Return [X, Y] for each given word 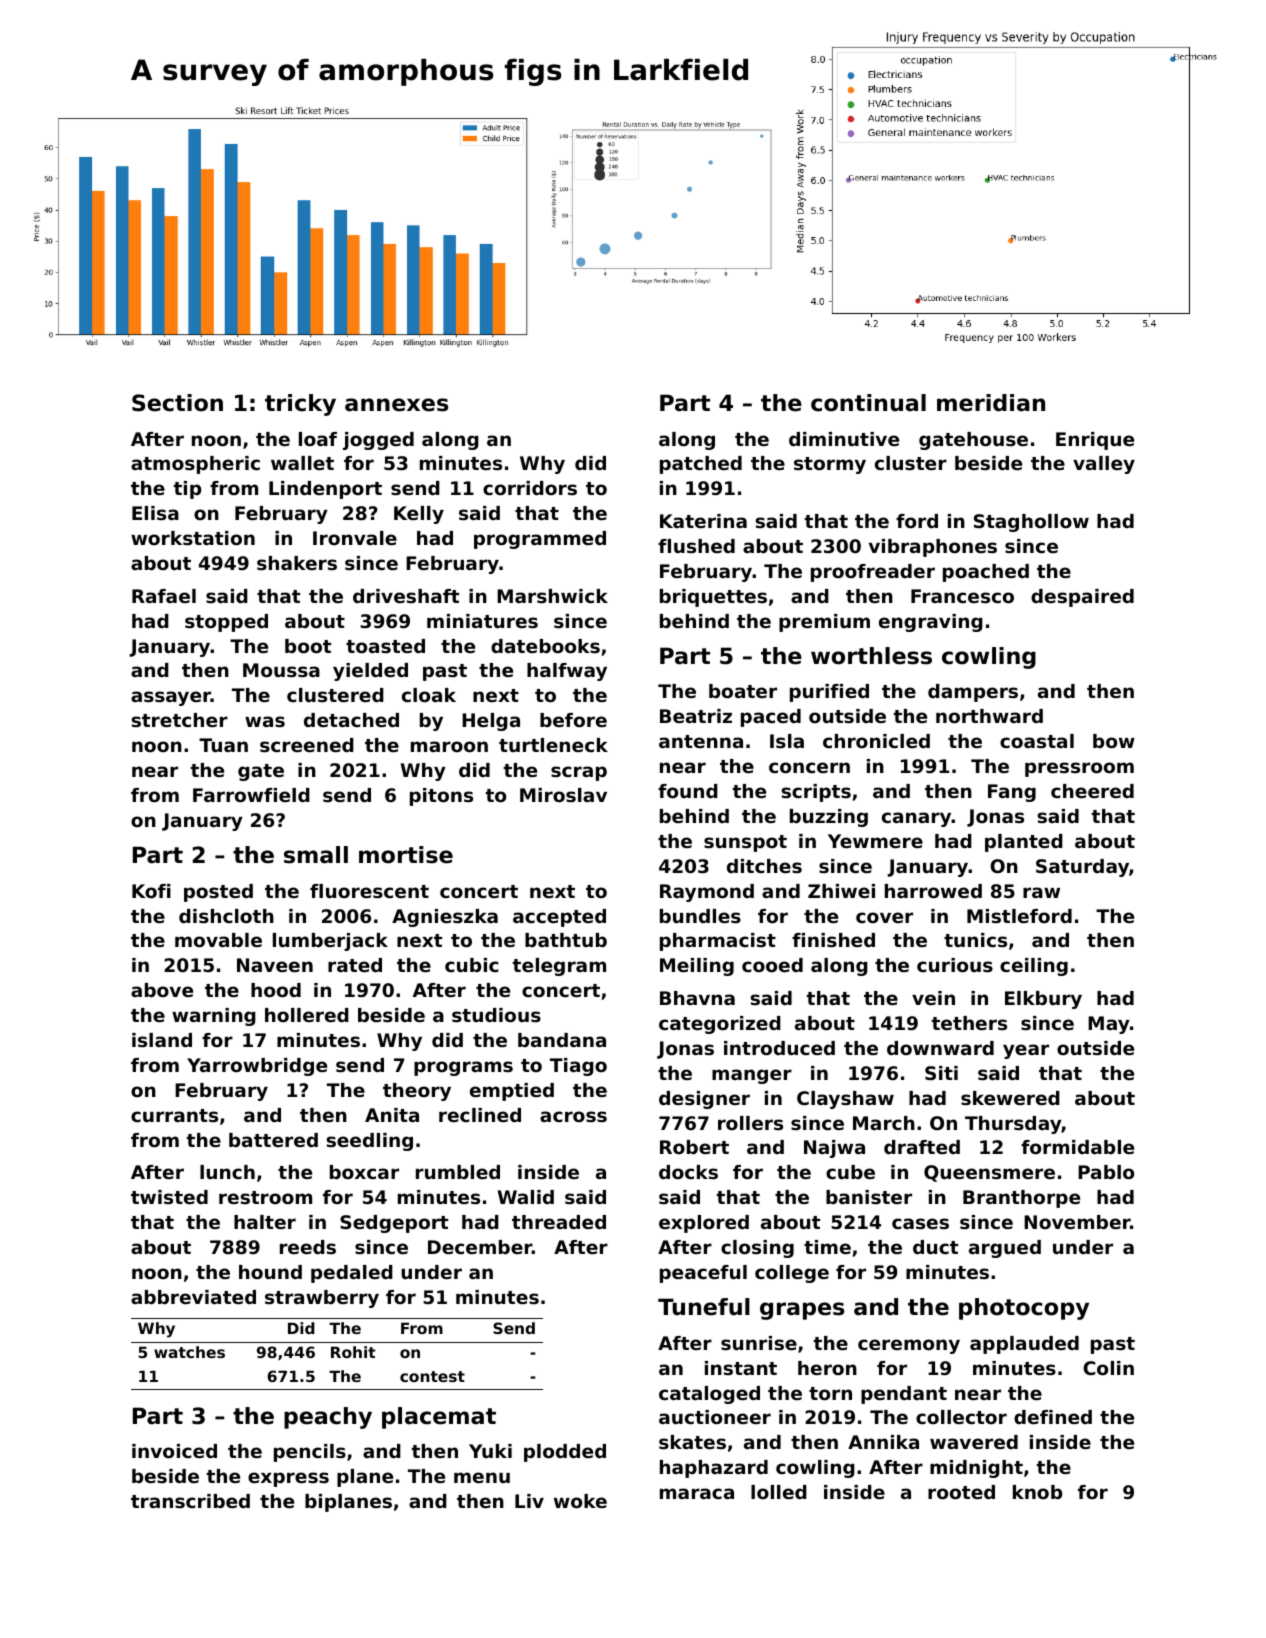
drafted [922, 1147]
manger [752, 1076]
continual [868, 403]
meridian [991, 403]
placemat [439, 1418]
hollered [307, 1015]
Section [177, 403]
